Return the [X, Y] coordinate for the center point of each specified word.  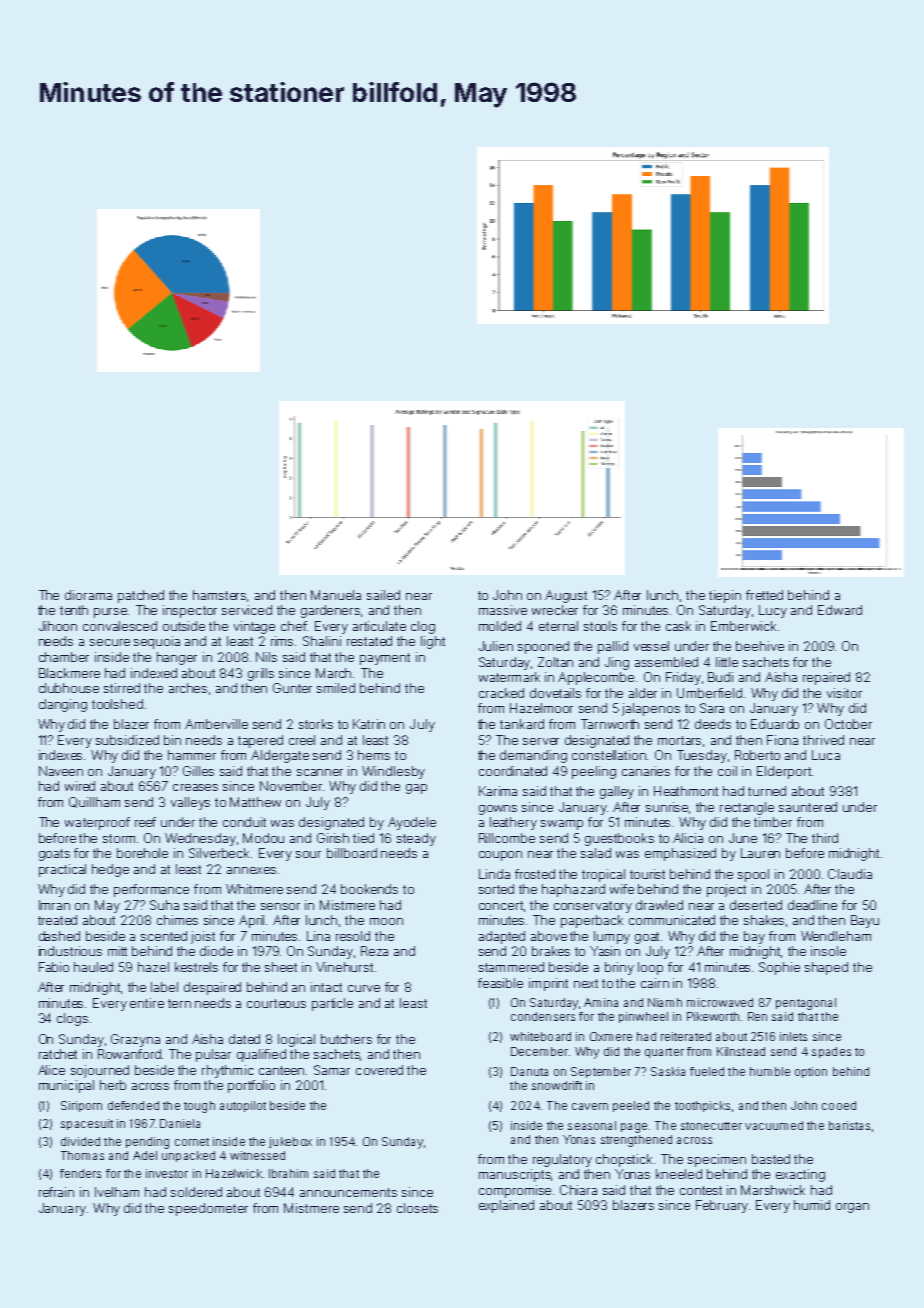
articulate [379, 626]
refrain [56, 1192]
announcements [348, 1192]
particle [332, 1004]
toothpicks [702, 1106]
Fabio [54, 967]
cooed [839, 1105]
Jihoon [58, 626]
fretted [764, 595]
